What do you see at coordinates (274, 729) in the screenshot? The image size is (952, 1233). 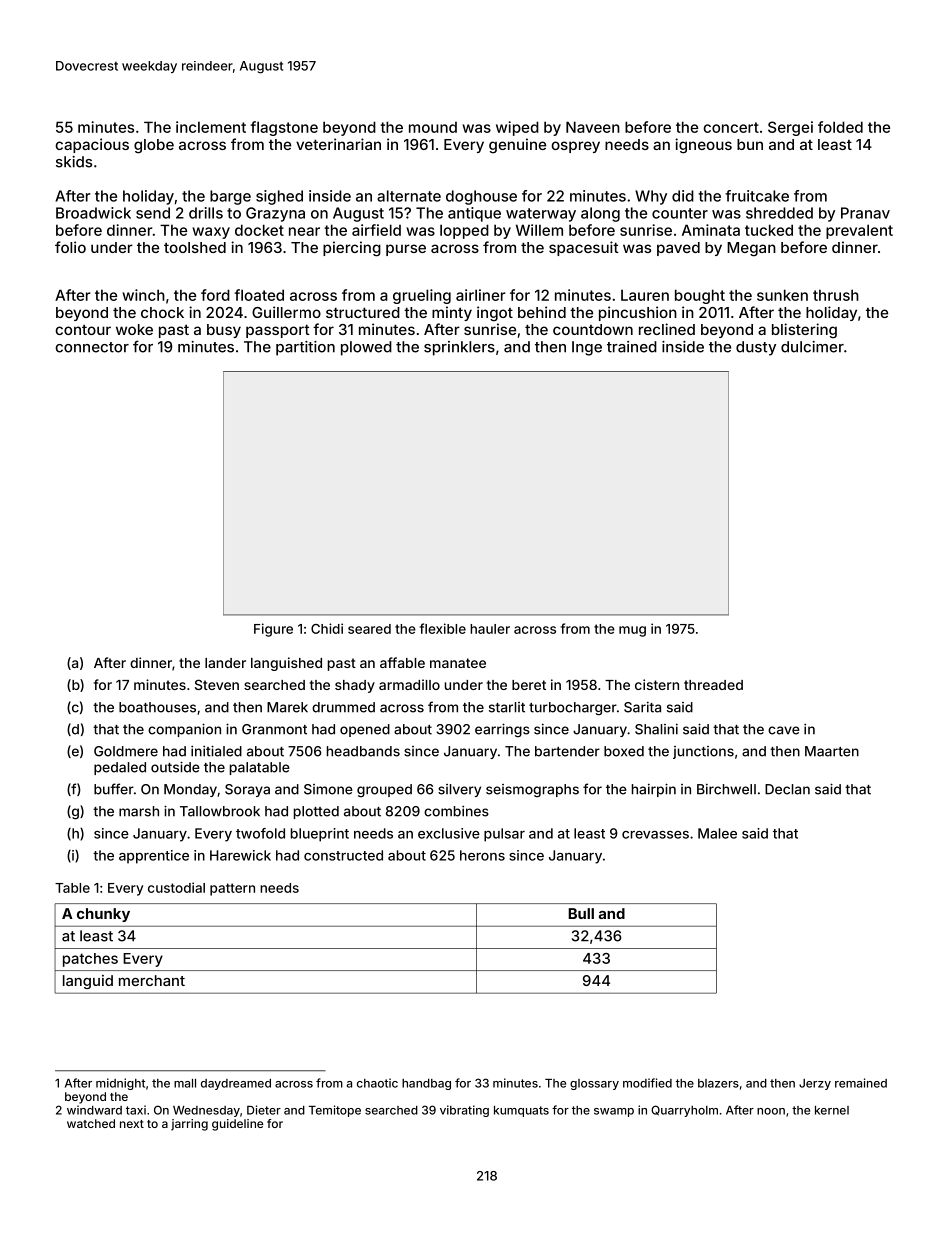 I see `Granmont` at bounding box center [274, 729].
